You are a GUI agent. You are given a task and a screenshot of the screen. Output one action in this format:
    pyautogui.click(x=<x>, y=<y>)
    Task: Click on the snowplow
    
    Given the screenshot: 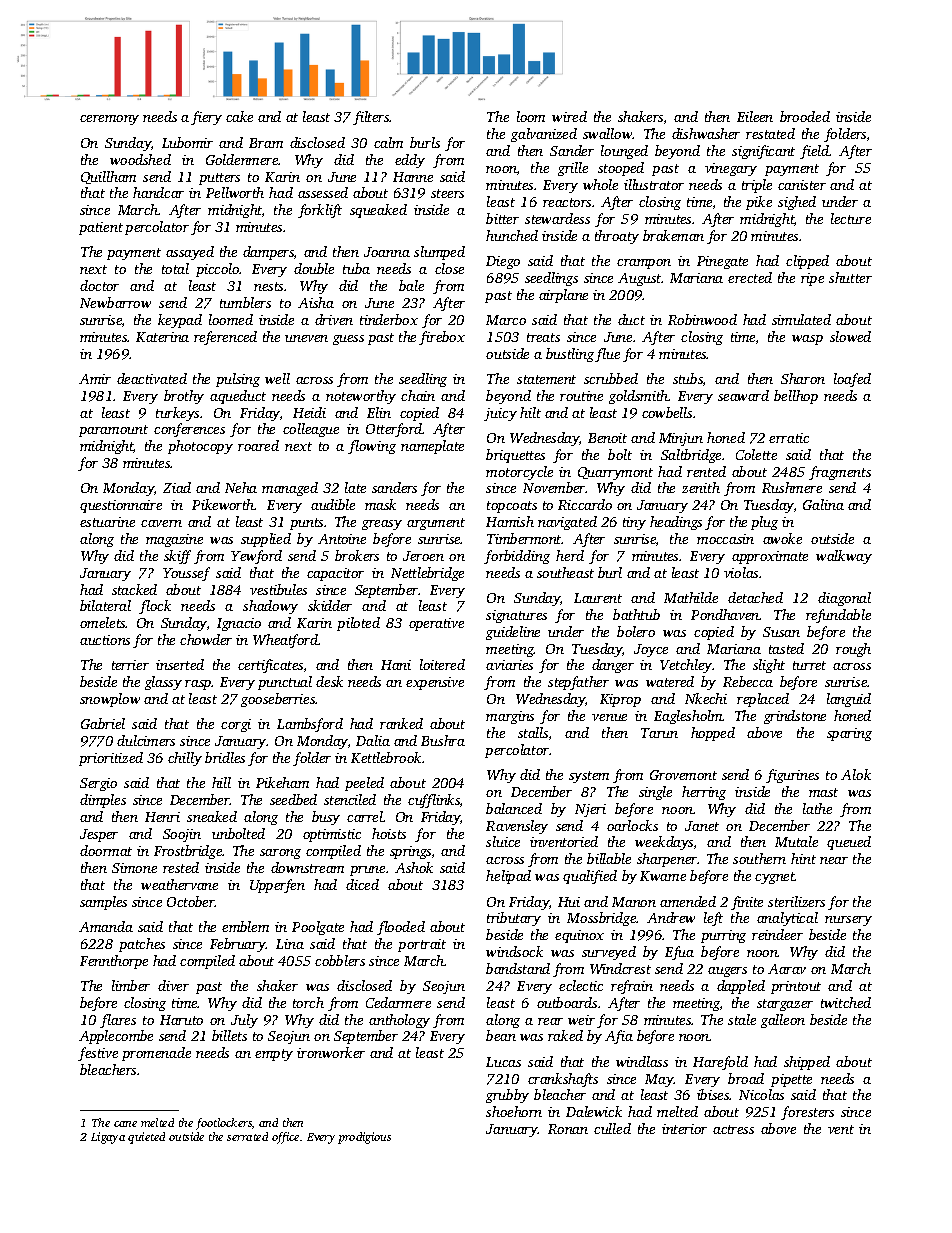 What is the action you would take?
    pyautogui.click(x=110, y=700)
